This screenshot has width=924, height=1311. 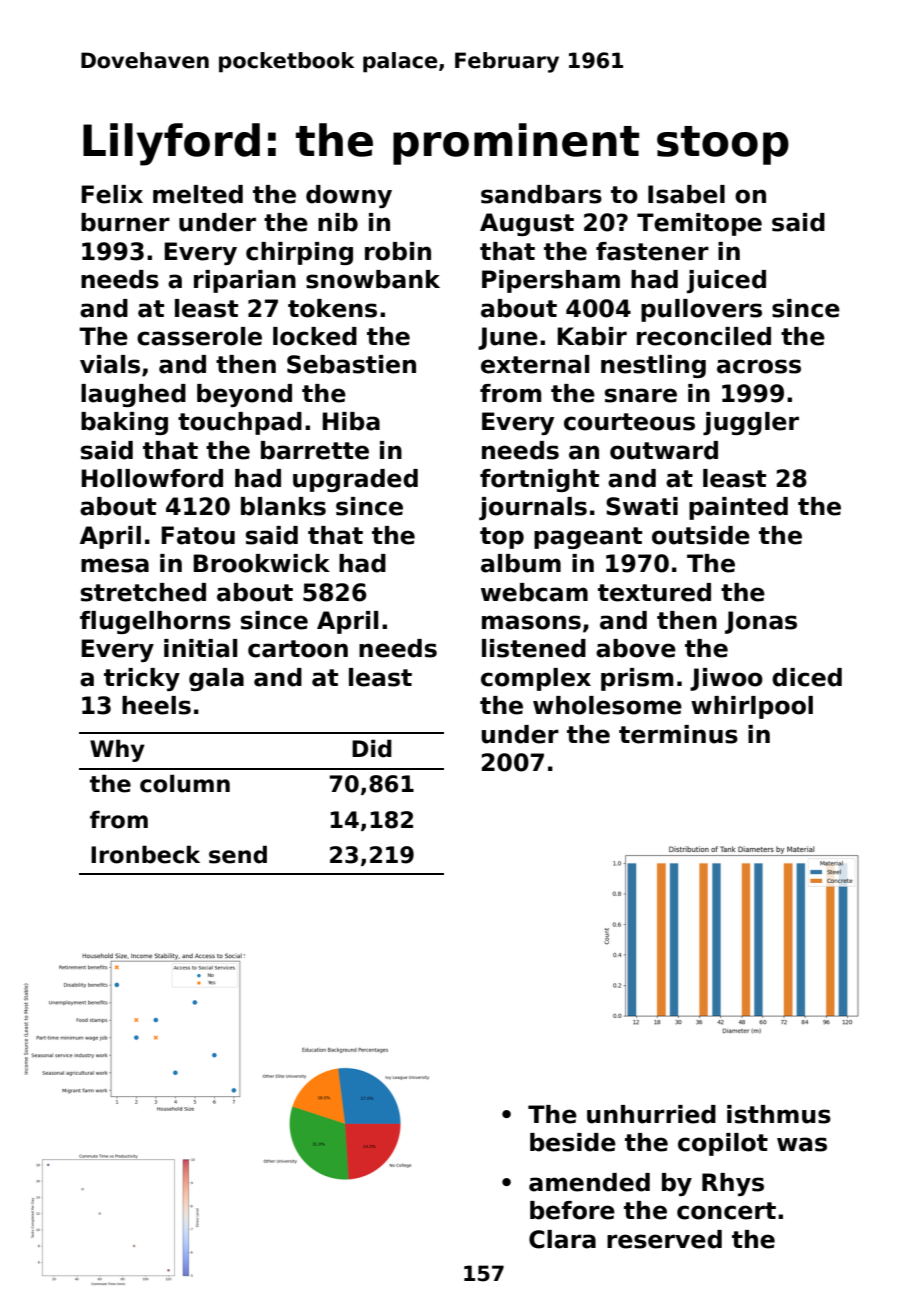 I want to click on Hollowford, so click(x=152, y=478).
